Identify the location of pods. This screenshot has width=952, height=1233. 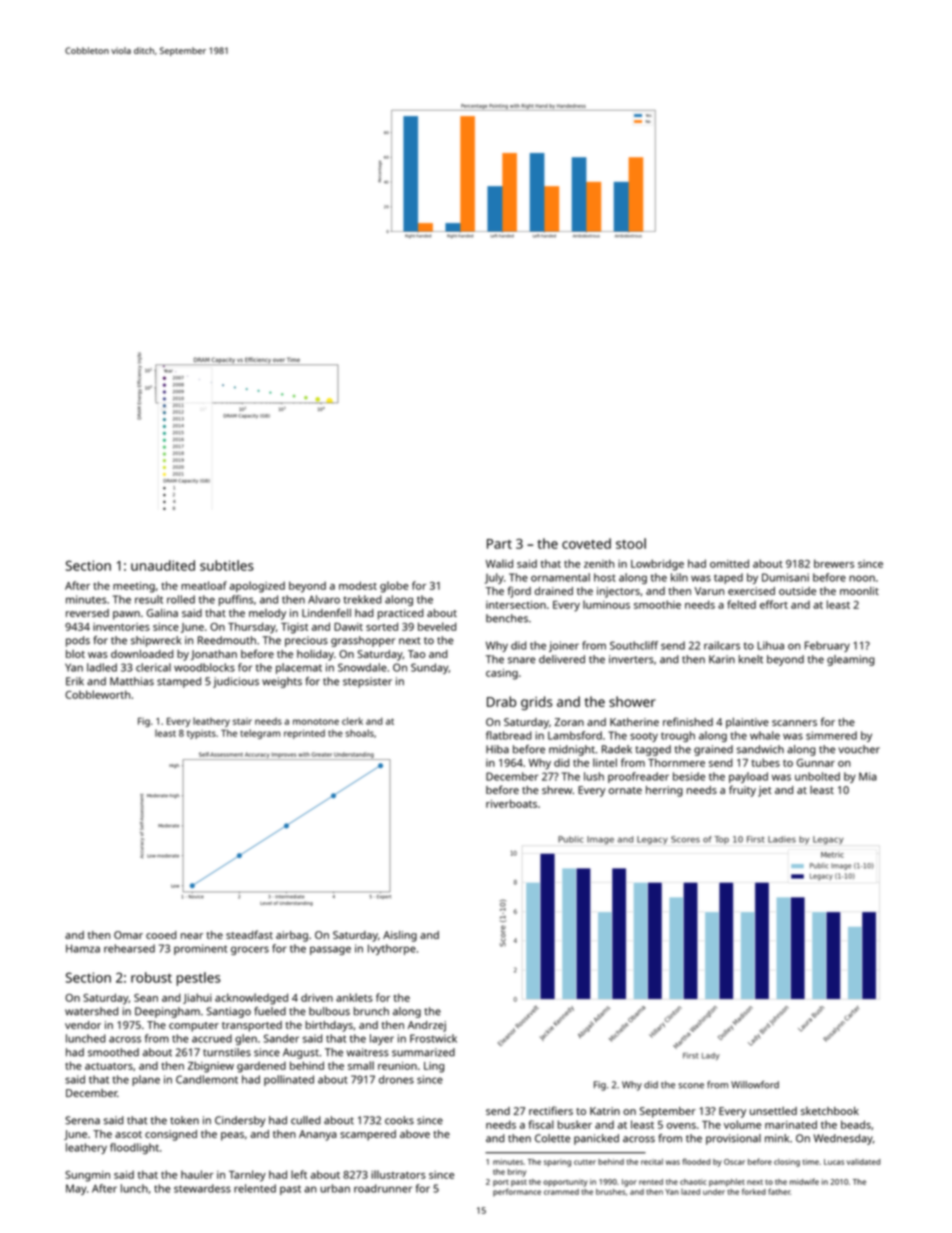
(78, 641).
